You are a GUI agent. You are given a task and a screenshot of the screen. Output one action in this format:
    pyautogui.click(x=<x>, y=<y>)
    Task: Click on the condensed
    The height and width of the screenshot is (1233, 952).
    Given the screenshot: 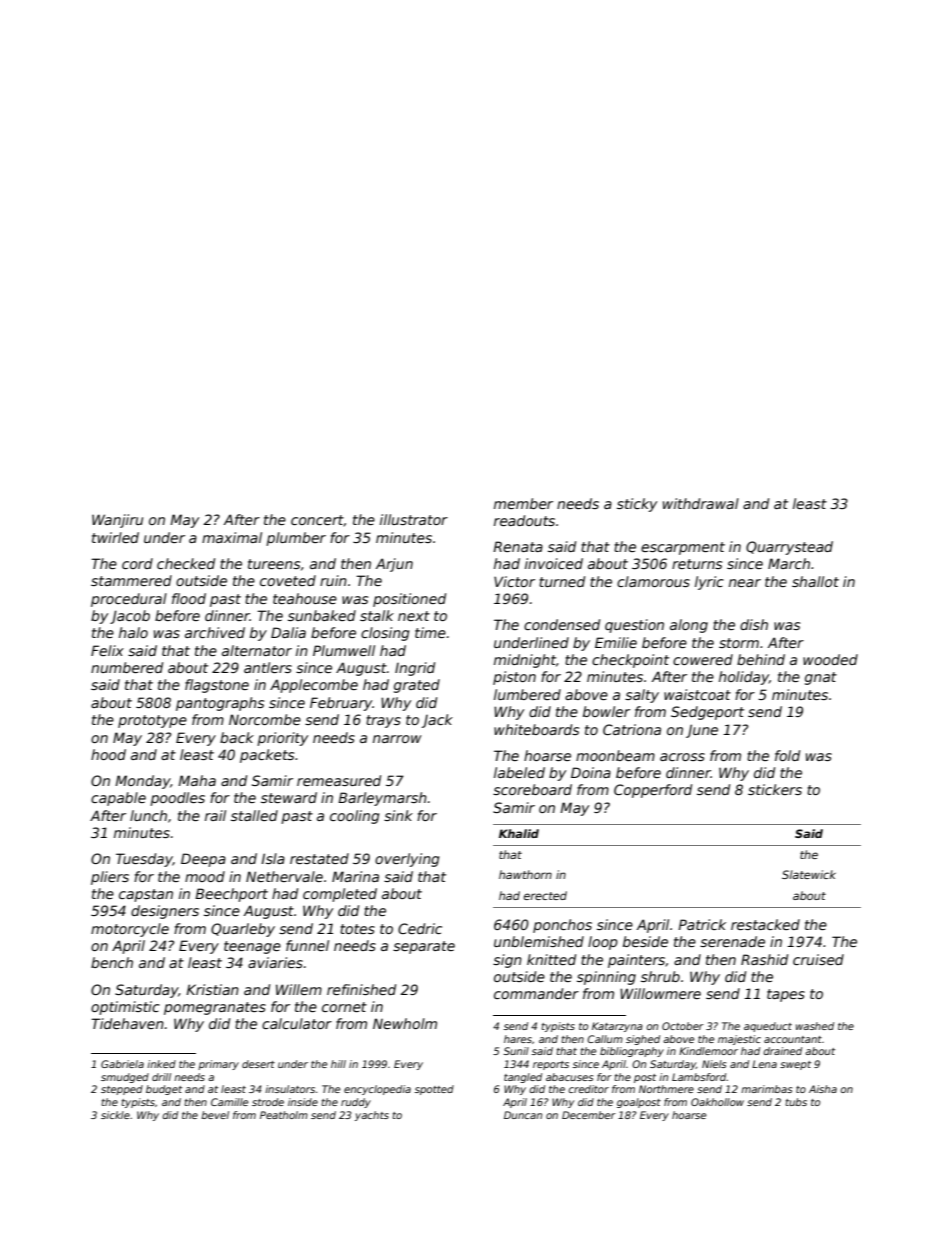 What is the action you would take?
    pyautogui.click(x=562, y=624)
